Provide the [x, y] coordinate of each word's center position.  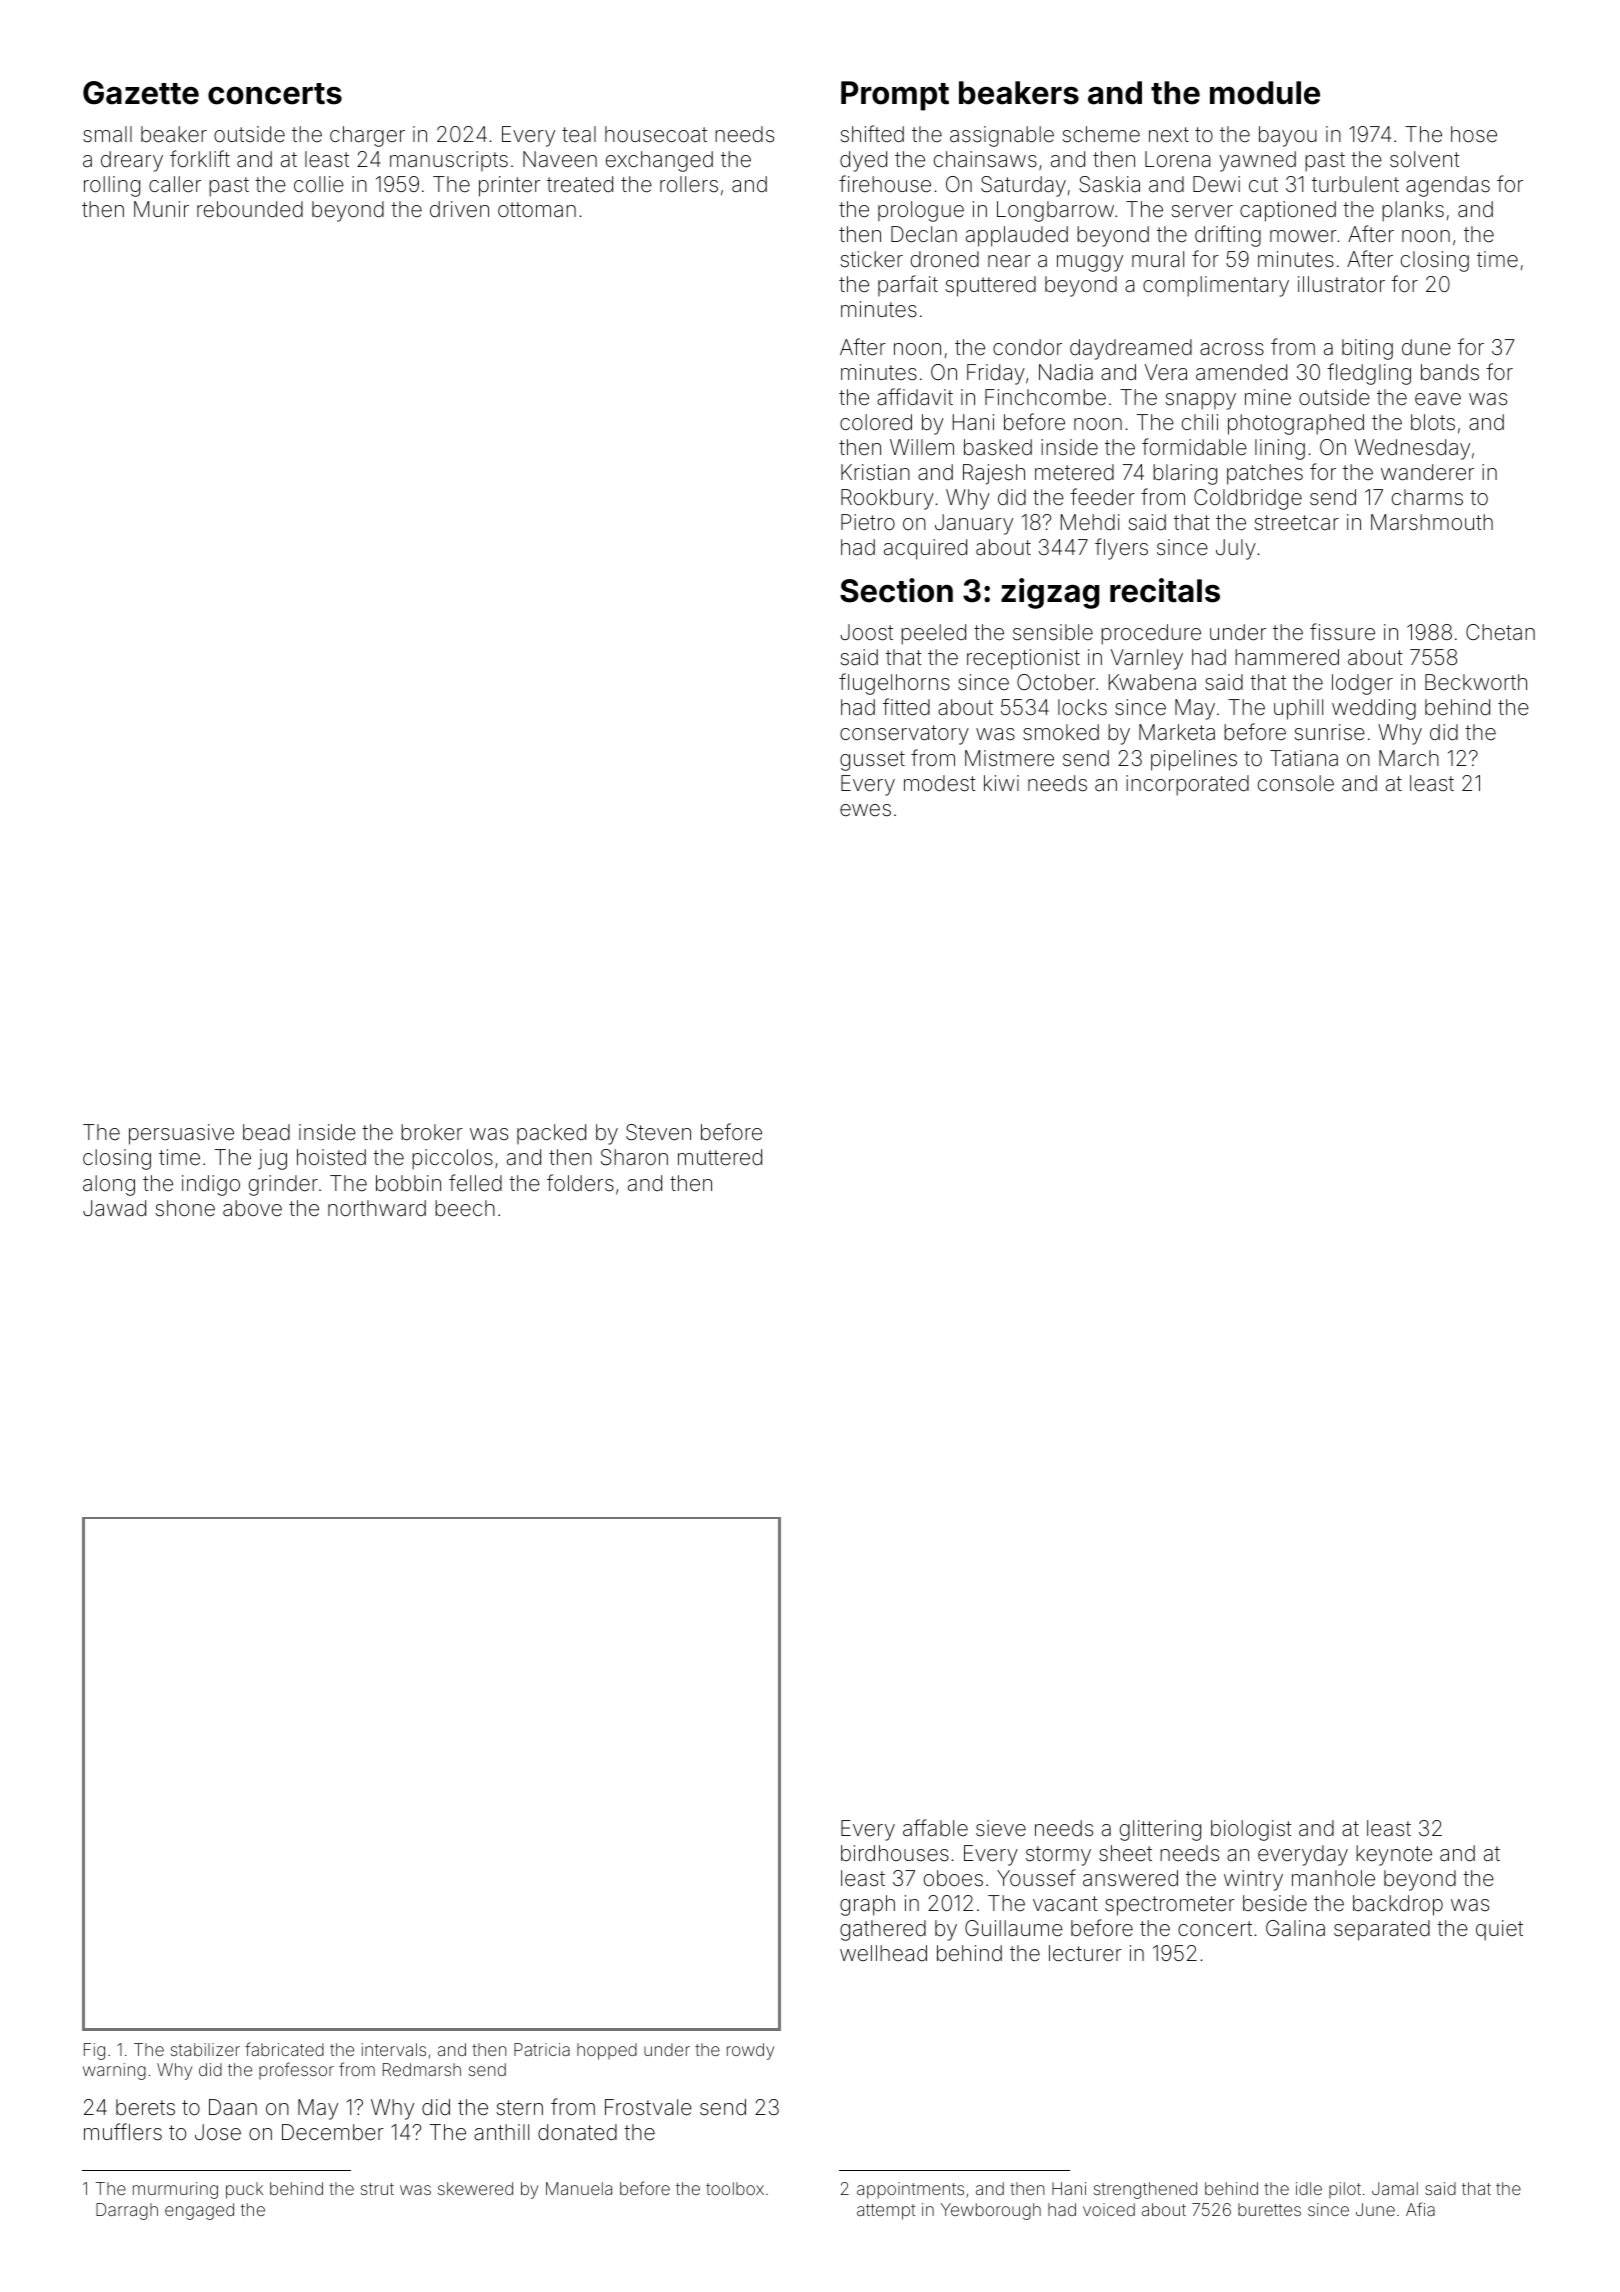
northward [377, 1208]
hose [1474, 134]
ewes [865, 810]
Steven [658, 1132]
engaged [199, 2211]
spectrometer [1170, 1906]
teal [579, 134]
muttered [720, 1157]
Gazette [141, 93]
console [1296, 783]
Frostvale [648, 2107]
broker [432, 1132]
